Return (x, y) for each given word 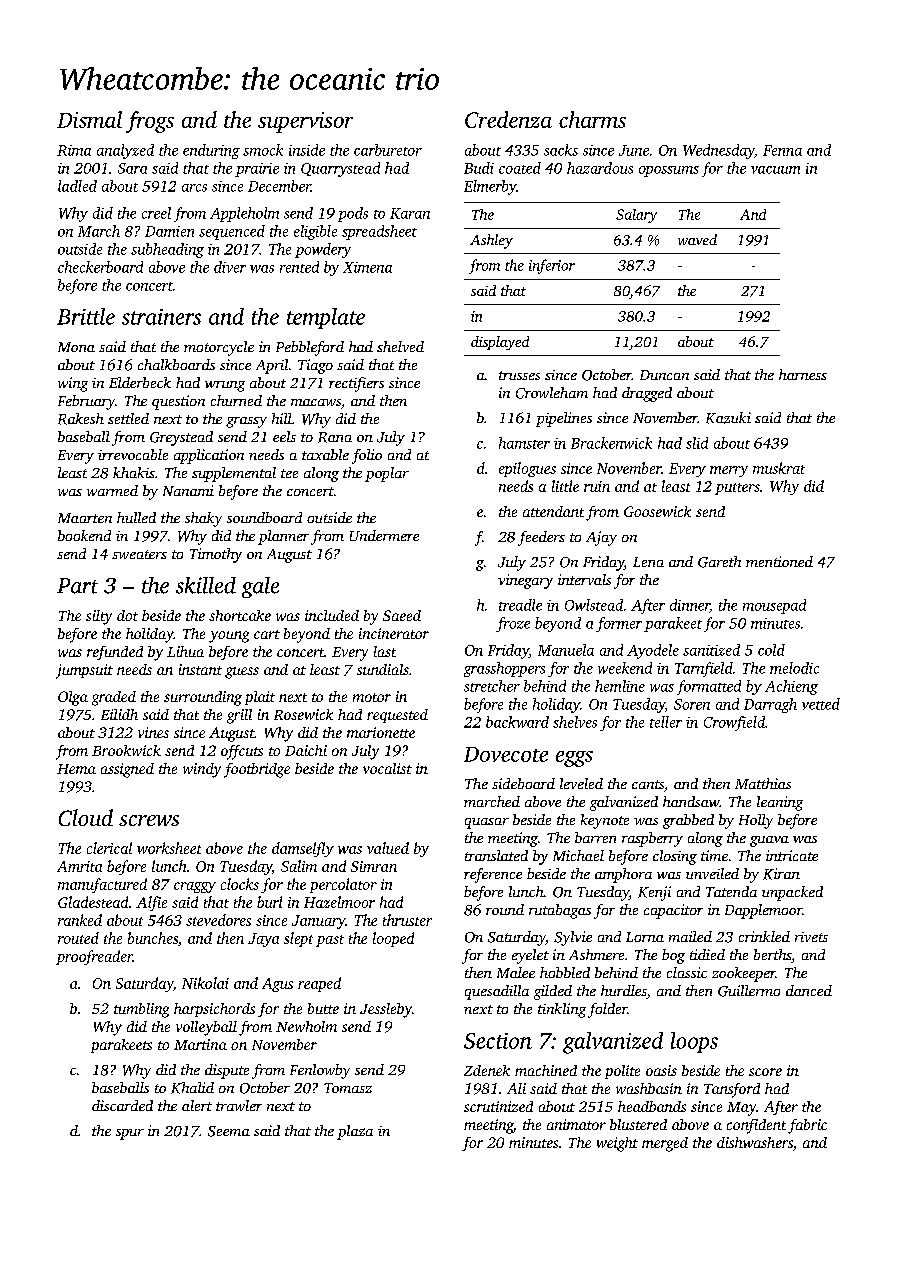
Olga (73, 698)
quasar (487, 823)
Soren (692, 704)
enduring (211, 151)
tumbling (141, 1010)
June (634, 150)
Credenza (508, 119)
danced (809, 990)
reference (493, 875)
